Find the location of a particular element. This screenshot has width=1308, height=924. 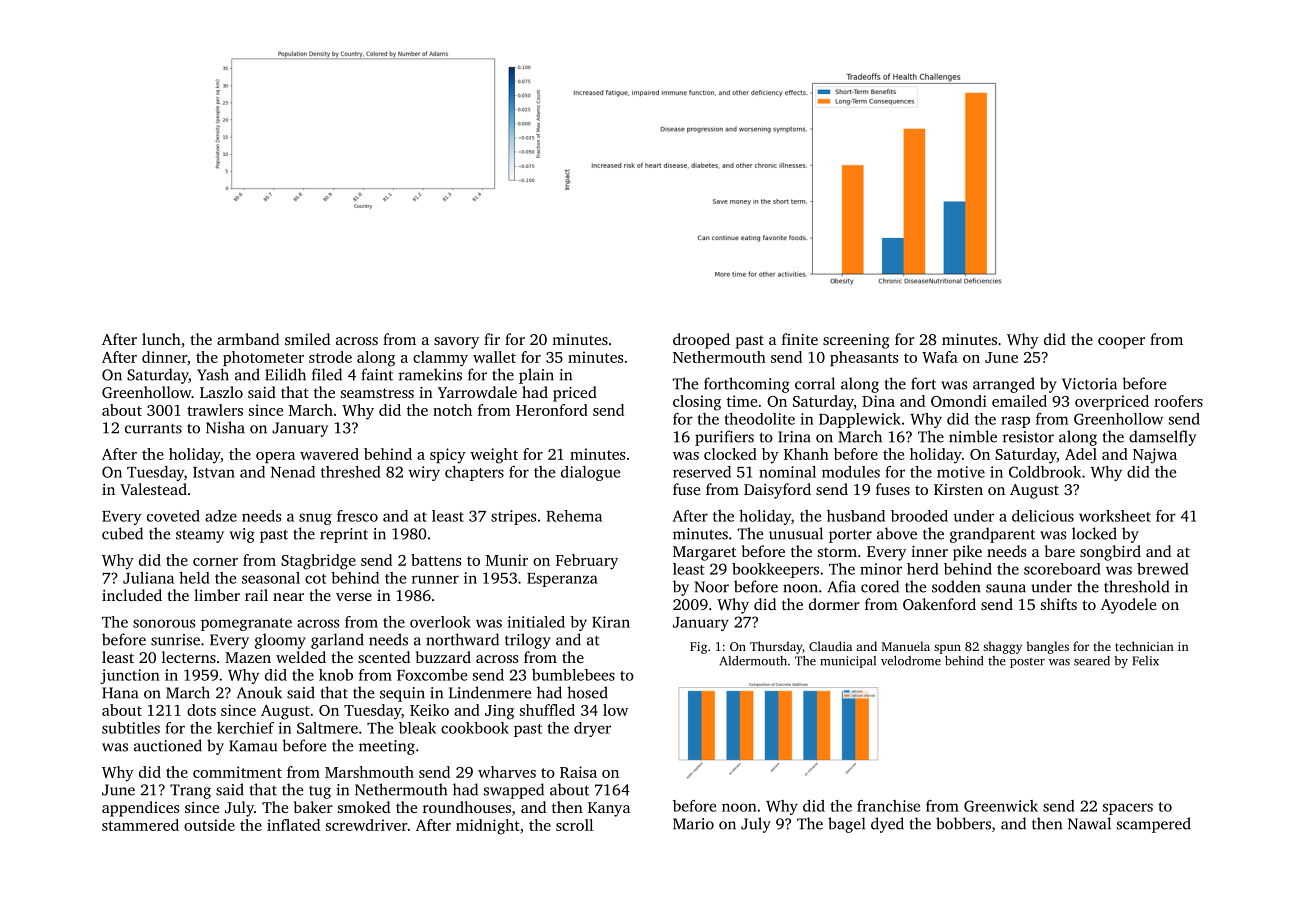

Saltmere is located at coordinates (327, 728).
